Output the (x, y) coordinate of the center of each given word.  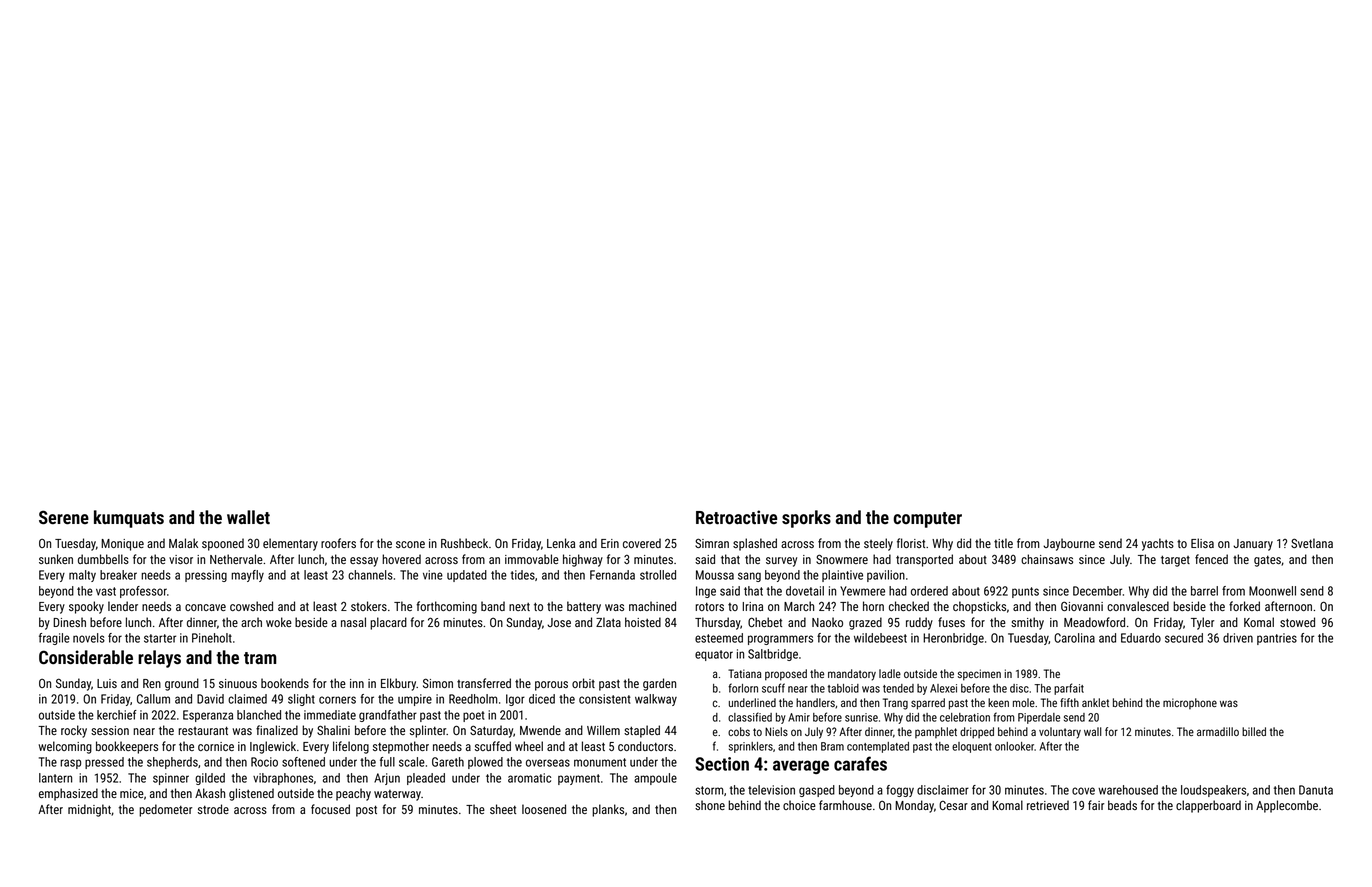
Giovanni (1082, 606)
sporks (806, 519)
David (210, 699)
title (1003, 543)
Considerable (86, 657)
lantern (55, 778)
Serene (64, 517)
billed (1254, 731)
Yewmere (862, 591)
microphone (1190, 703)
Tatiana (744, 673)
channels (370, 575)
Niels (776, 731)
